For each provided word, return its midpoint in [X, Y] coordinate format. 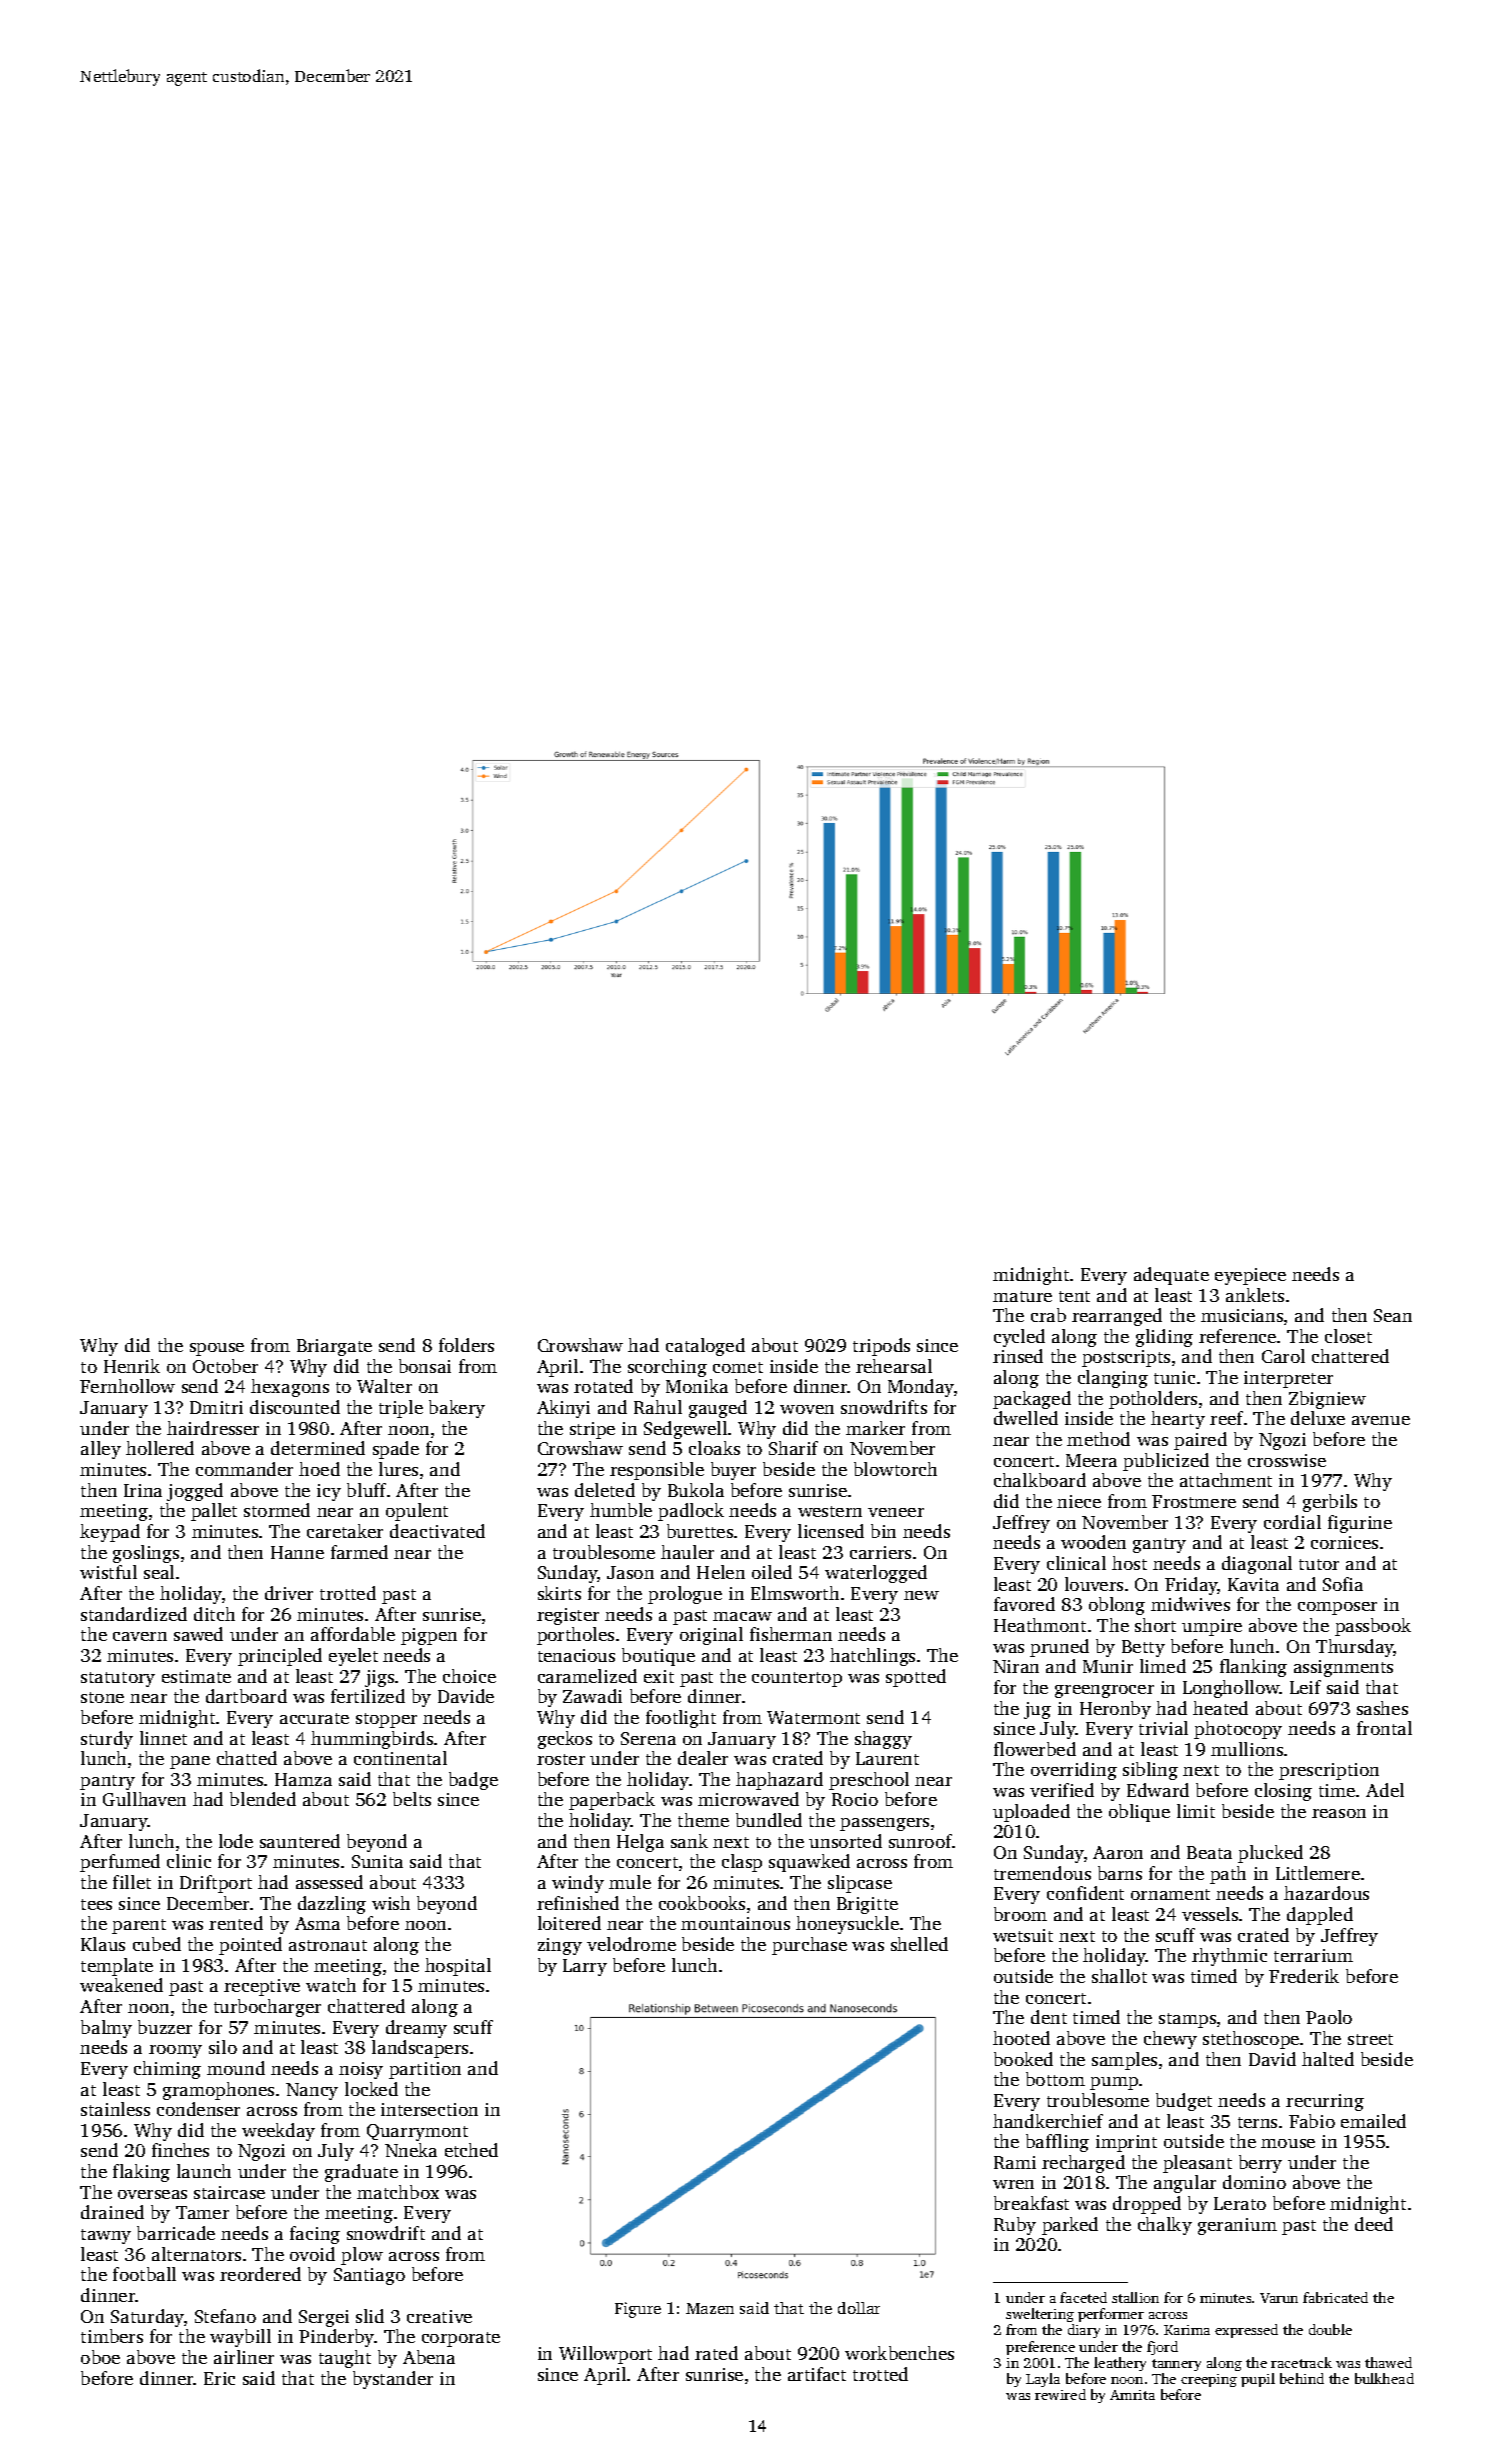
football [144, 2274]
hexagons [290, 1388]
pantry [107, 1782]
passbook [1373, 1627]
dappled [1320, 1916]
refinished [578, 1903]
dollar [859, 2308]
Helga [640, 1843]
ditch [214, 1614]
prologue [685, 1595]
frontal [1384, 1728]
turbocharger [267, 2008]
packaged [1032, 1400]
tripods [881, 1347]
